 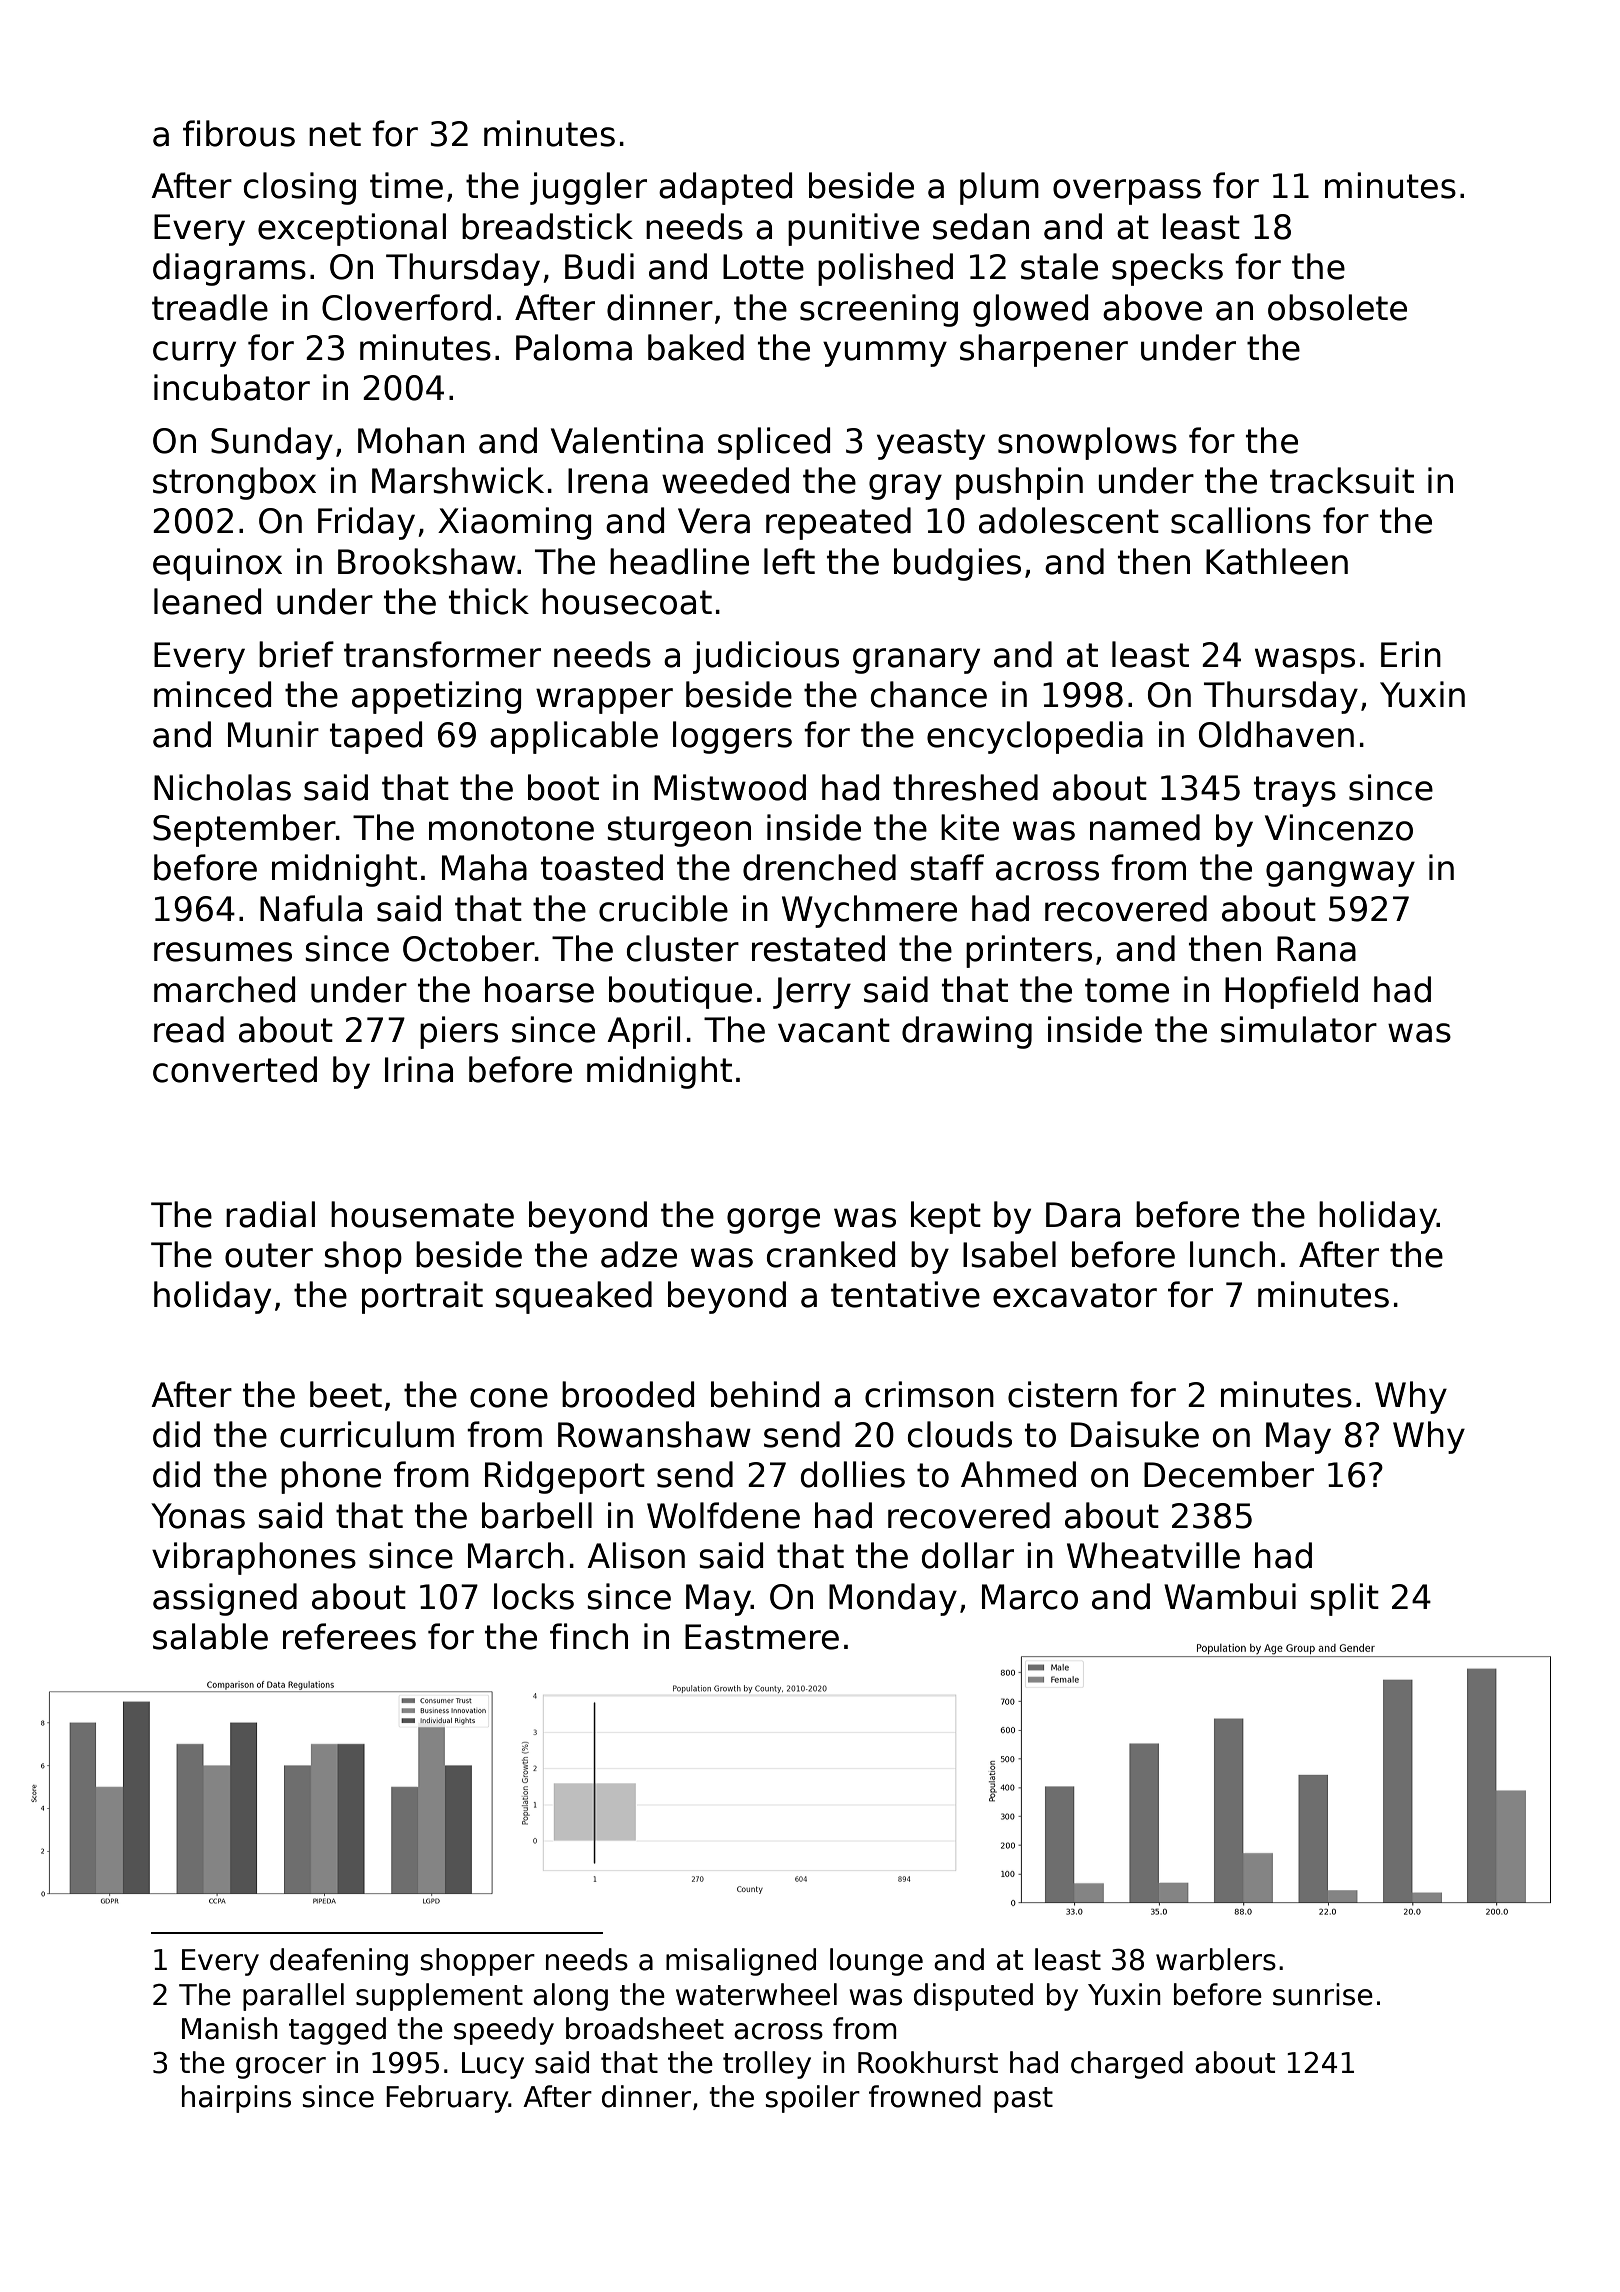 What do you see at coordinates (270, 1214) in the document?
I see `radial` at bounding box center [270, 1214].
